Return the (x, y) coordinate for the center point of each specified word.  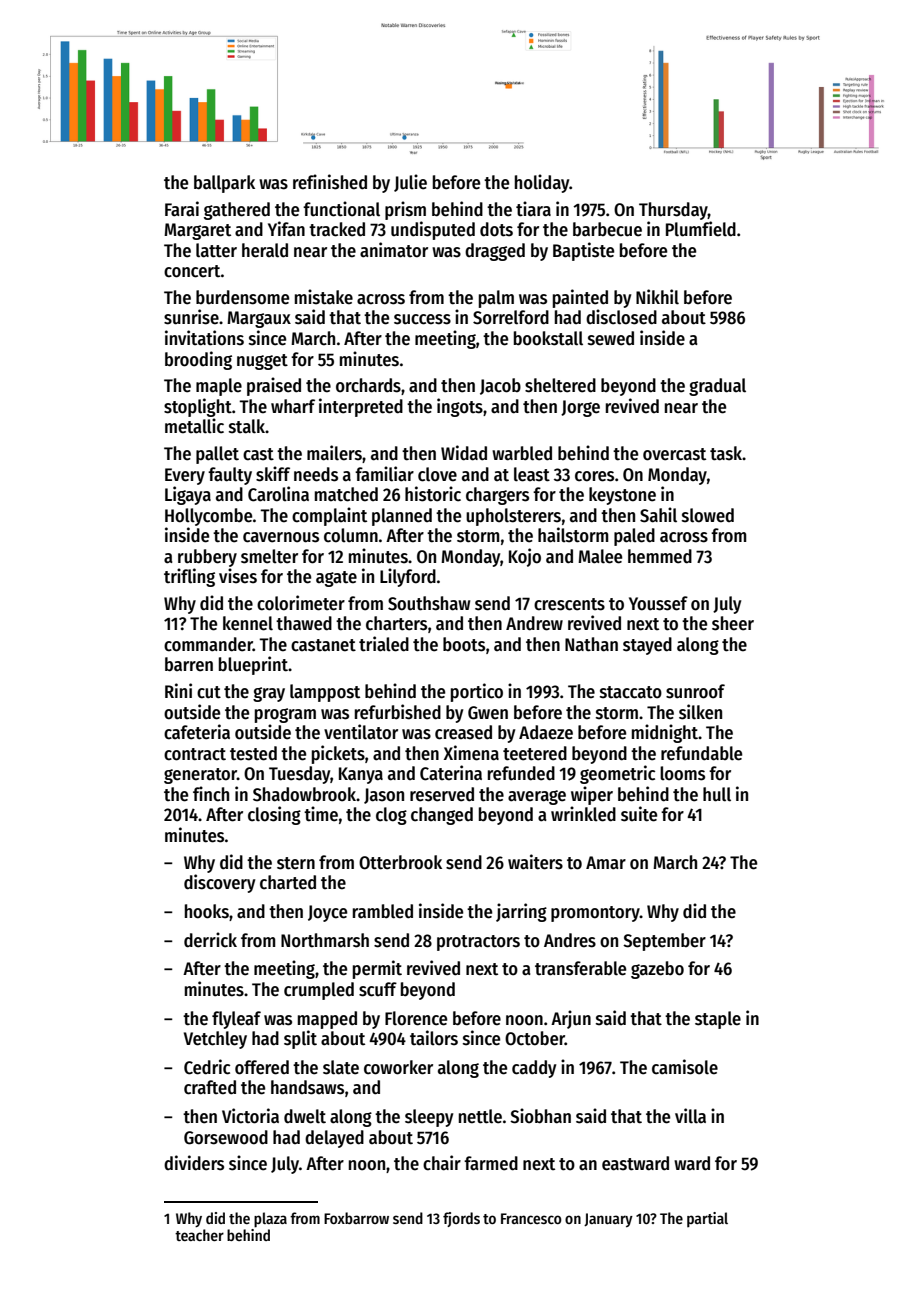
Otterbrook (400, 862)
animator (394, 250)
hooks (207, 911)
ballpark (224, 184)
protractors (478, 943)
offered (262, 1067)
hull (717, 794)
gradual (717, 387)
